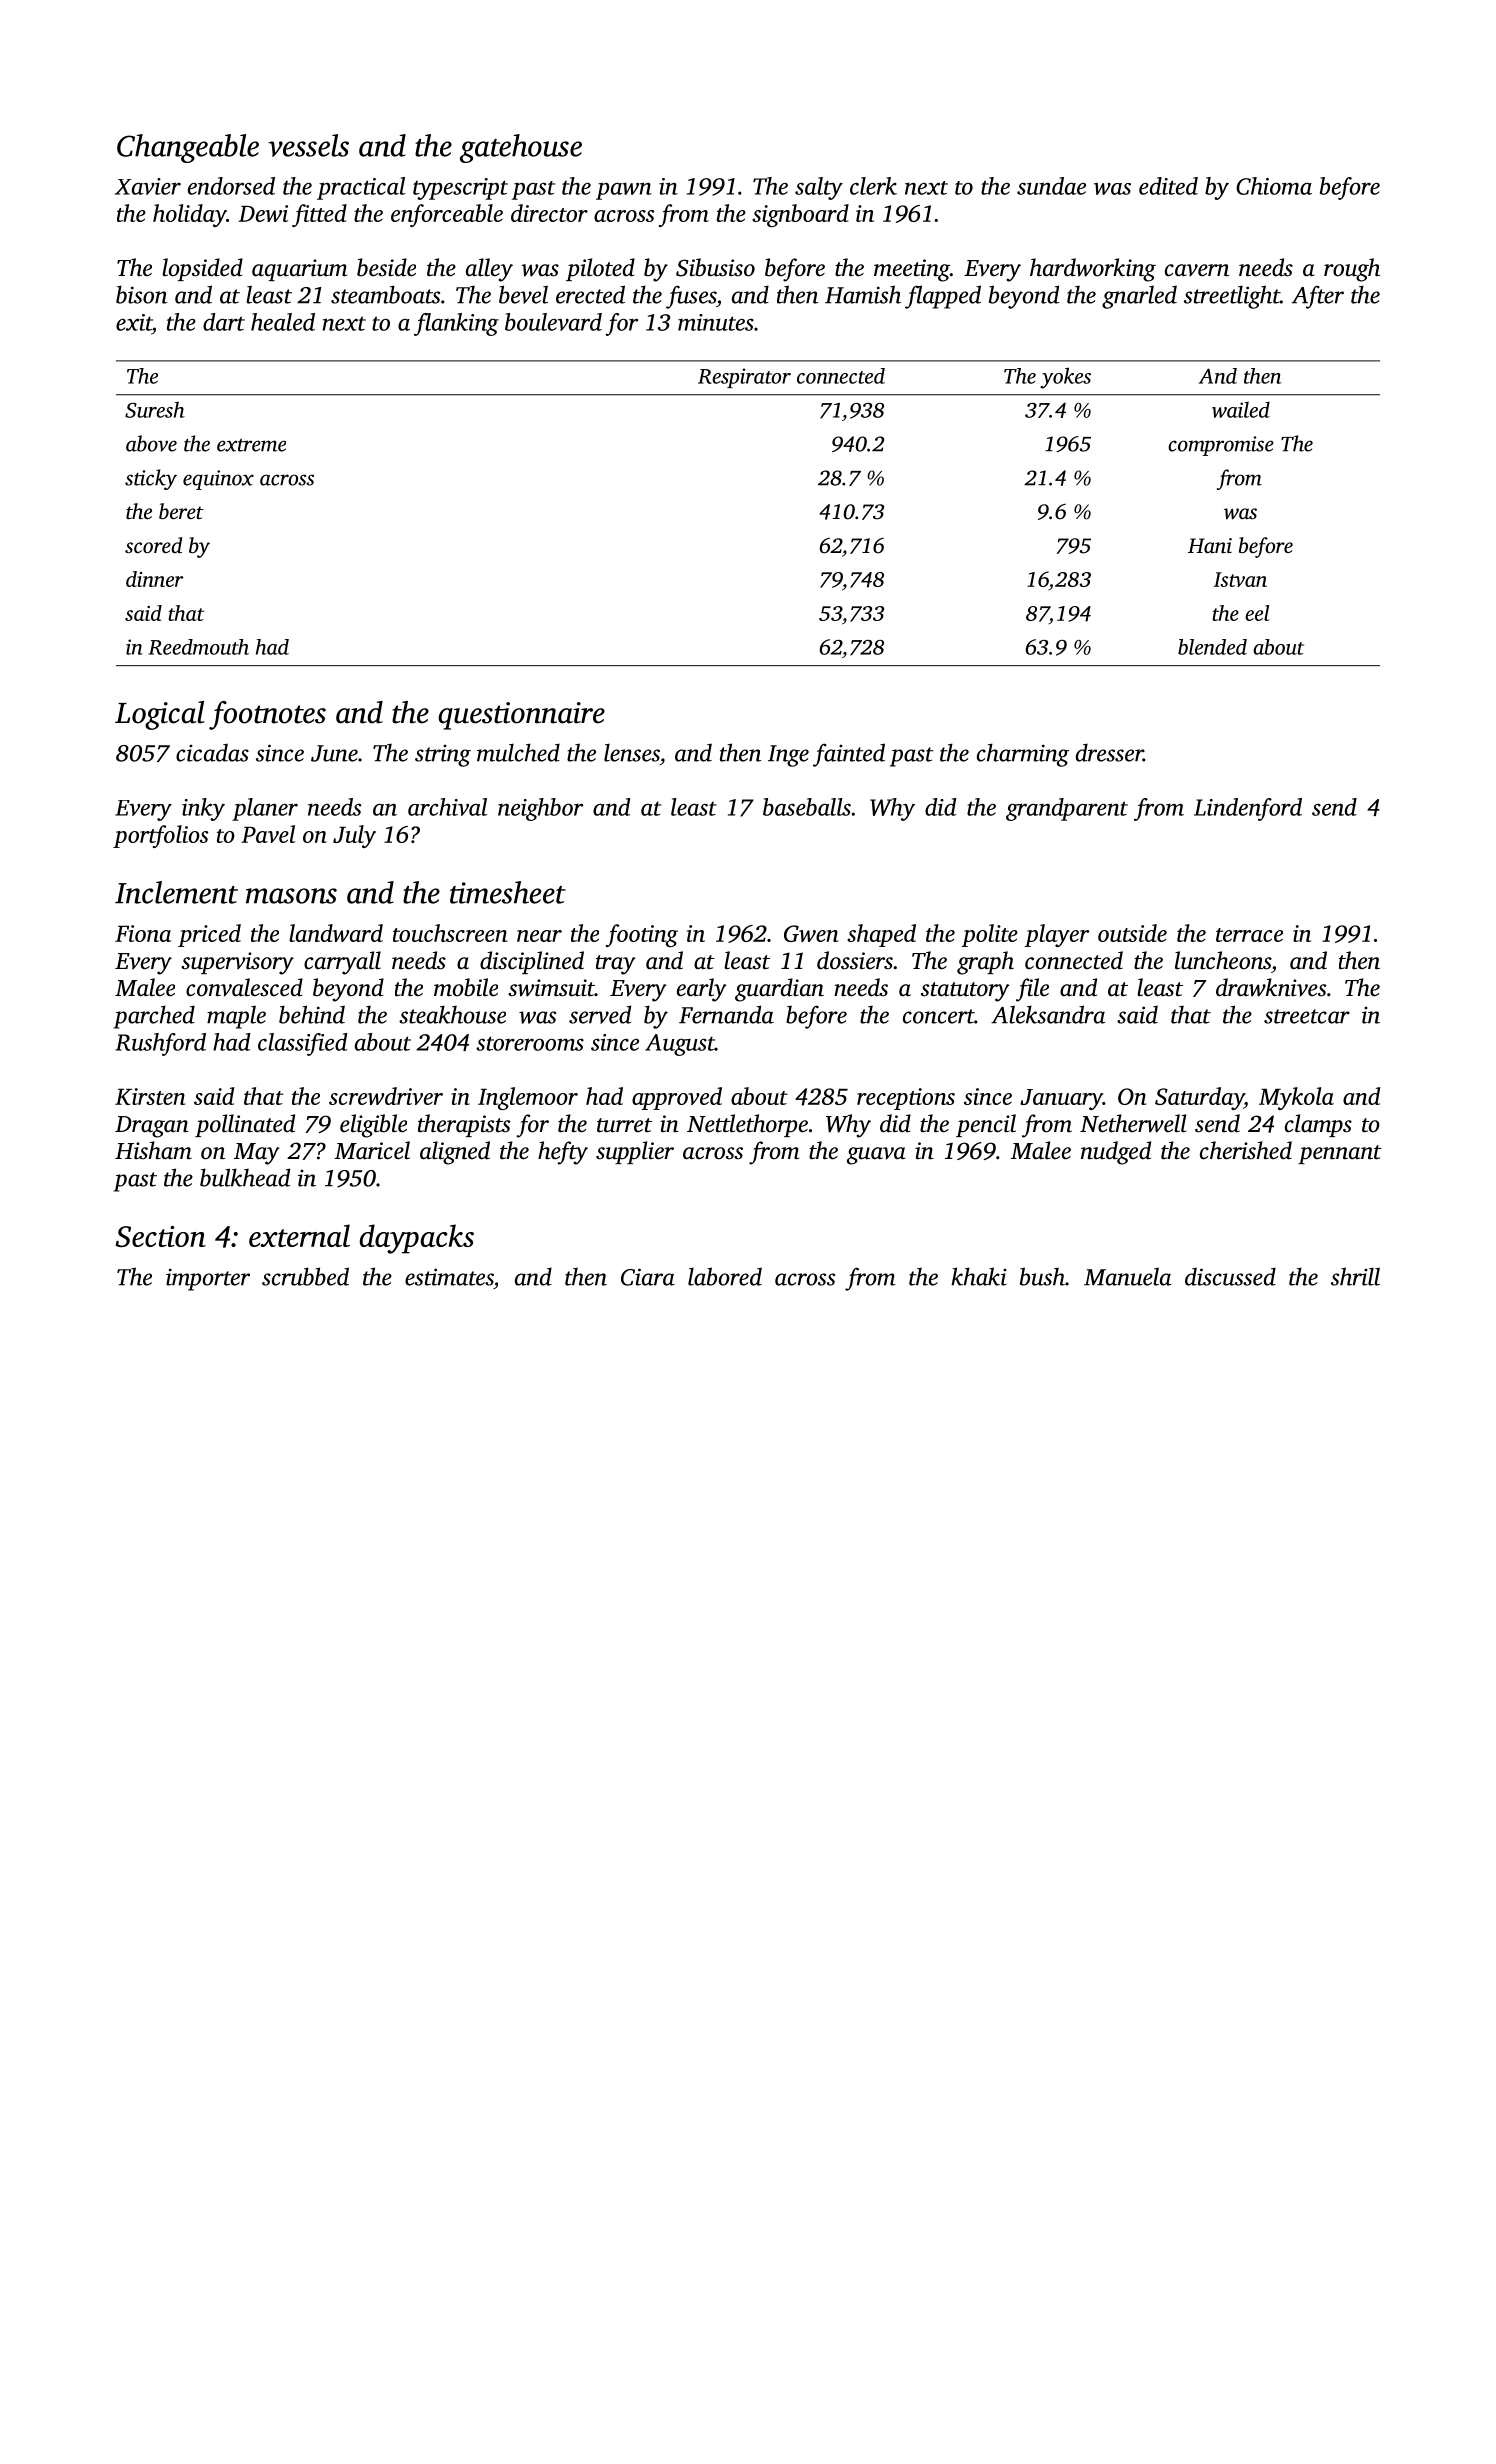 This screenshot has width=1496, height=2464. I want to click on eel, so click(1257, 613).
